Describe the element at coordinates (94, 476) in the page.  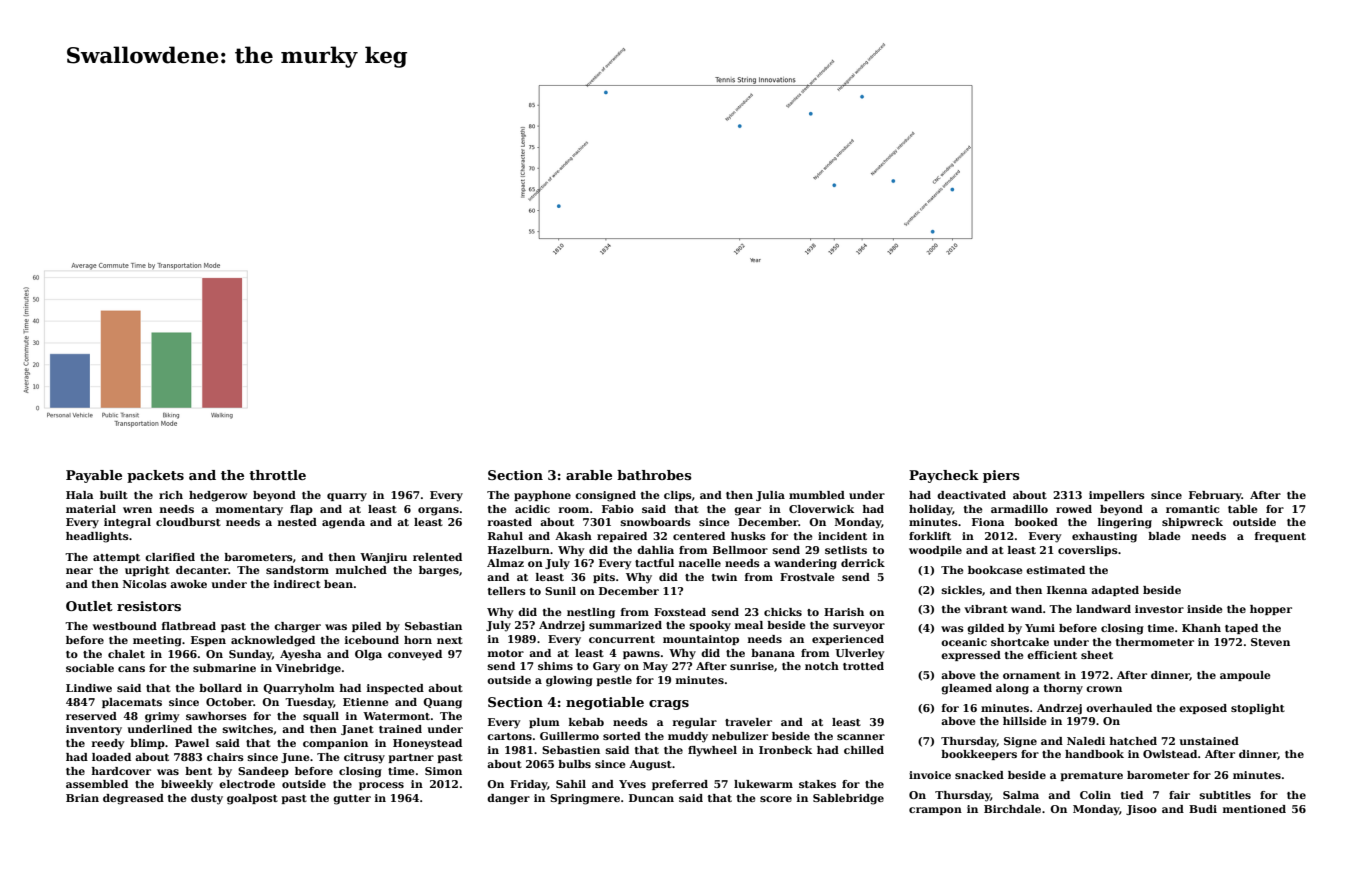
I see `Payable` at that location.
